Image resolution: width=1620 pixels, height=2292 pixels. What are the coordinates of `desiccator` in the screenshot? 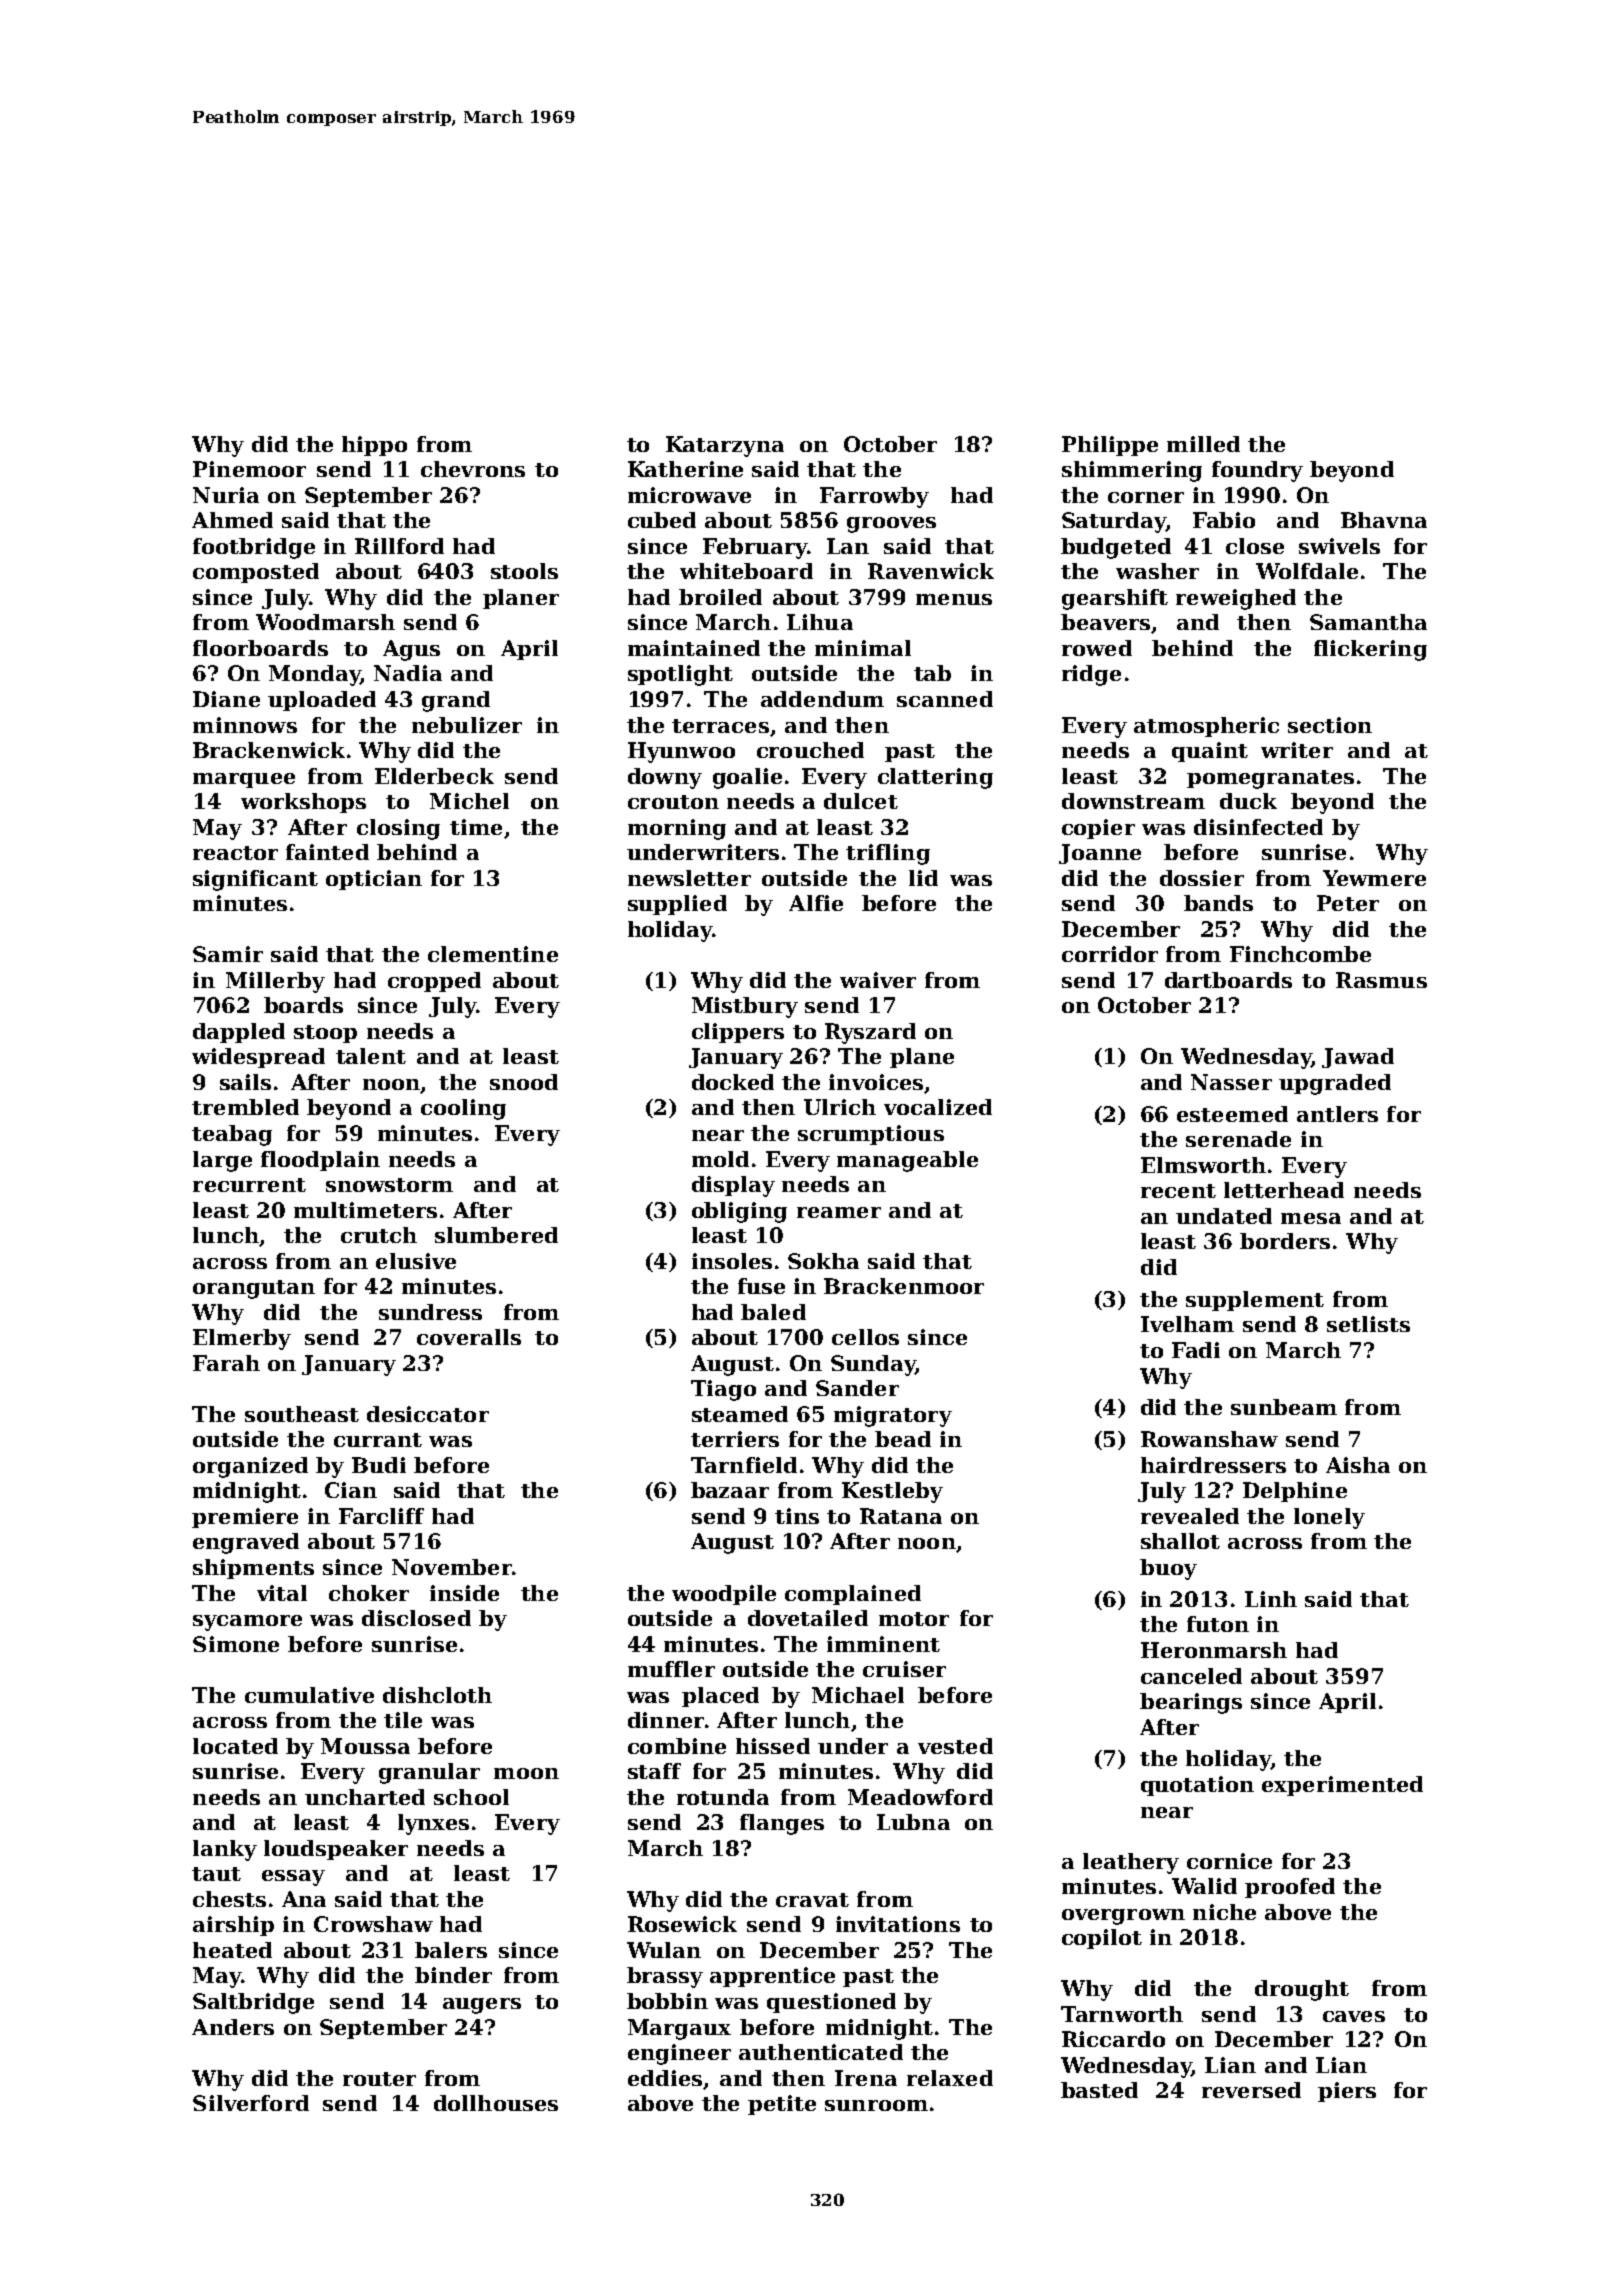 It's located at (428, 1414).
